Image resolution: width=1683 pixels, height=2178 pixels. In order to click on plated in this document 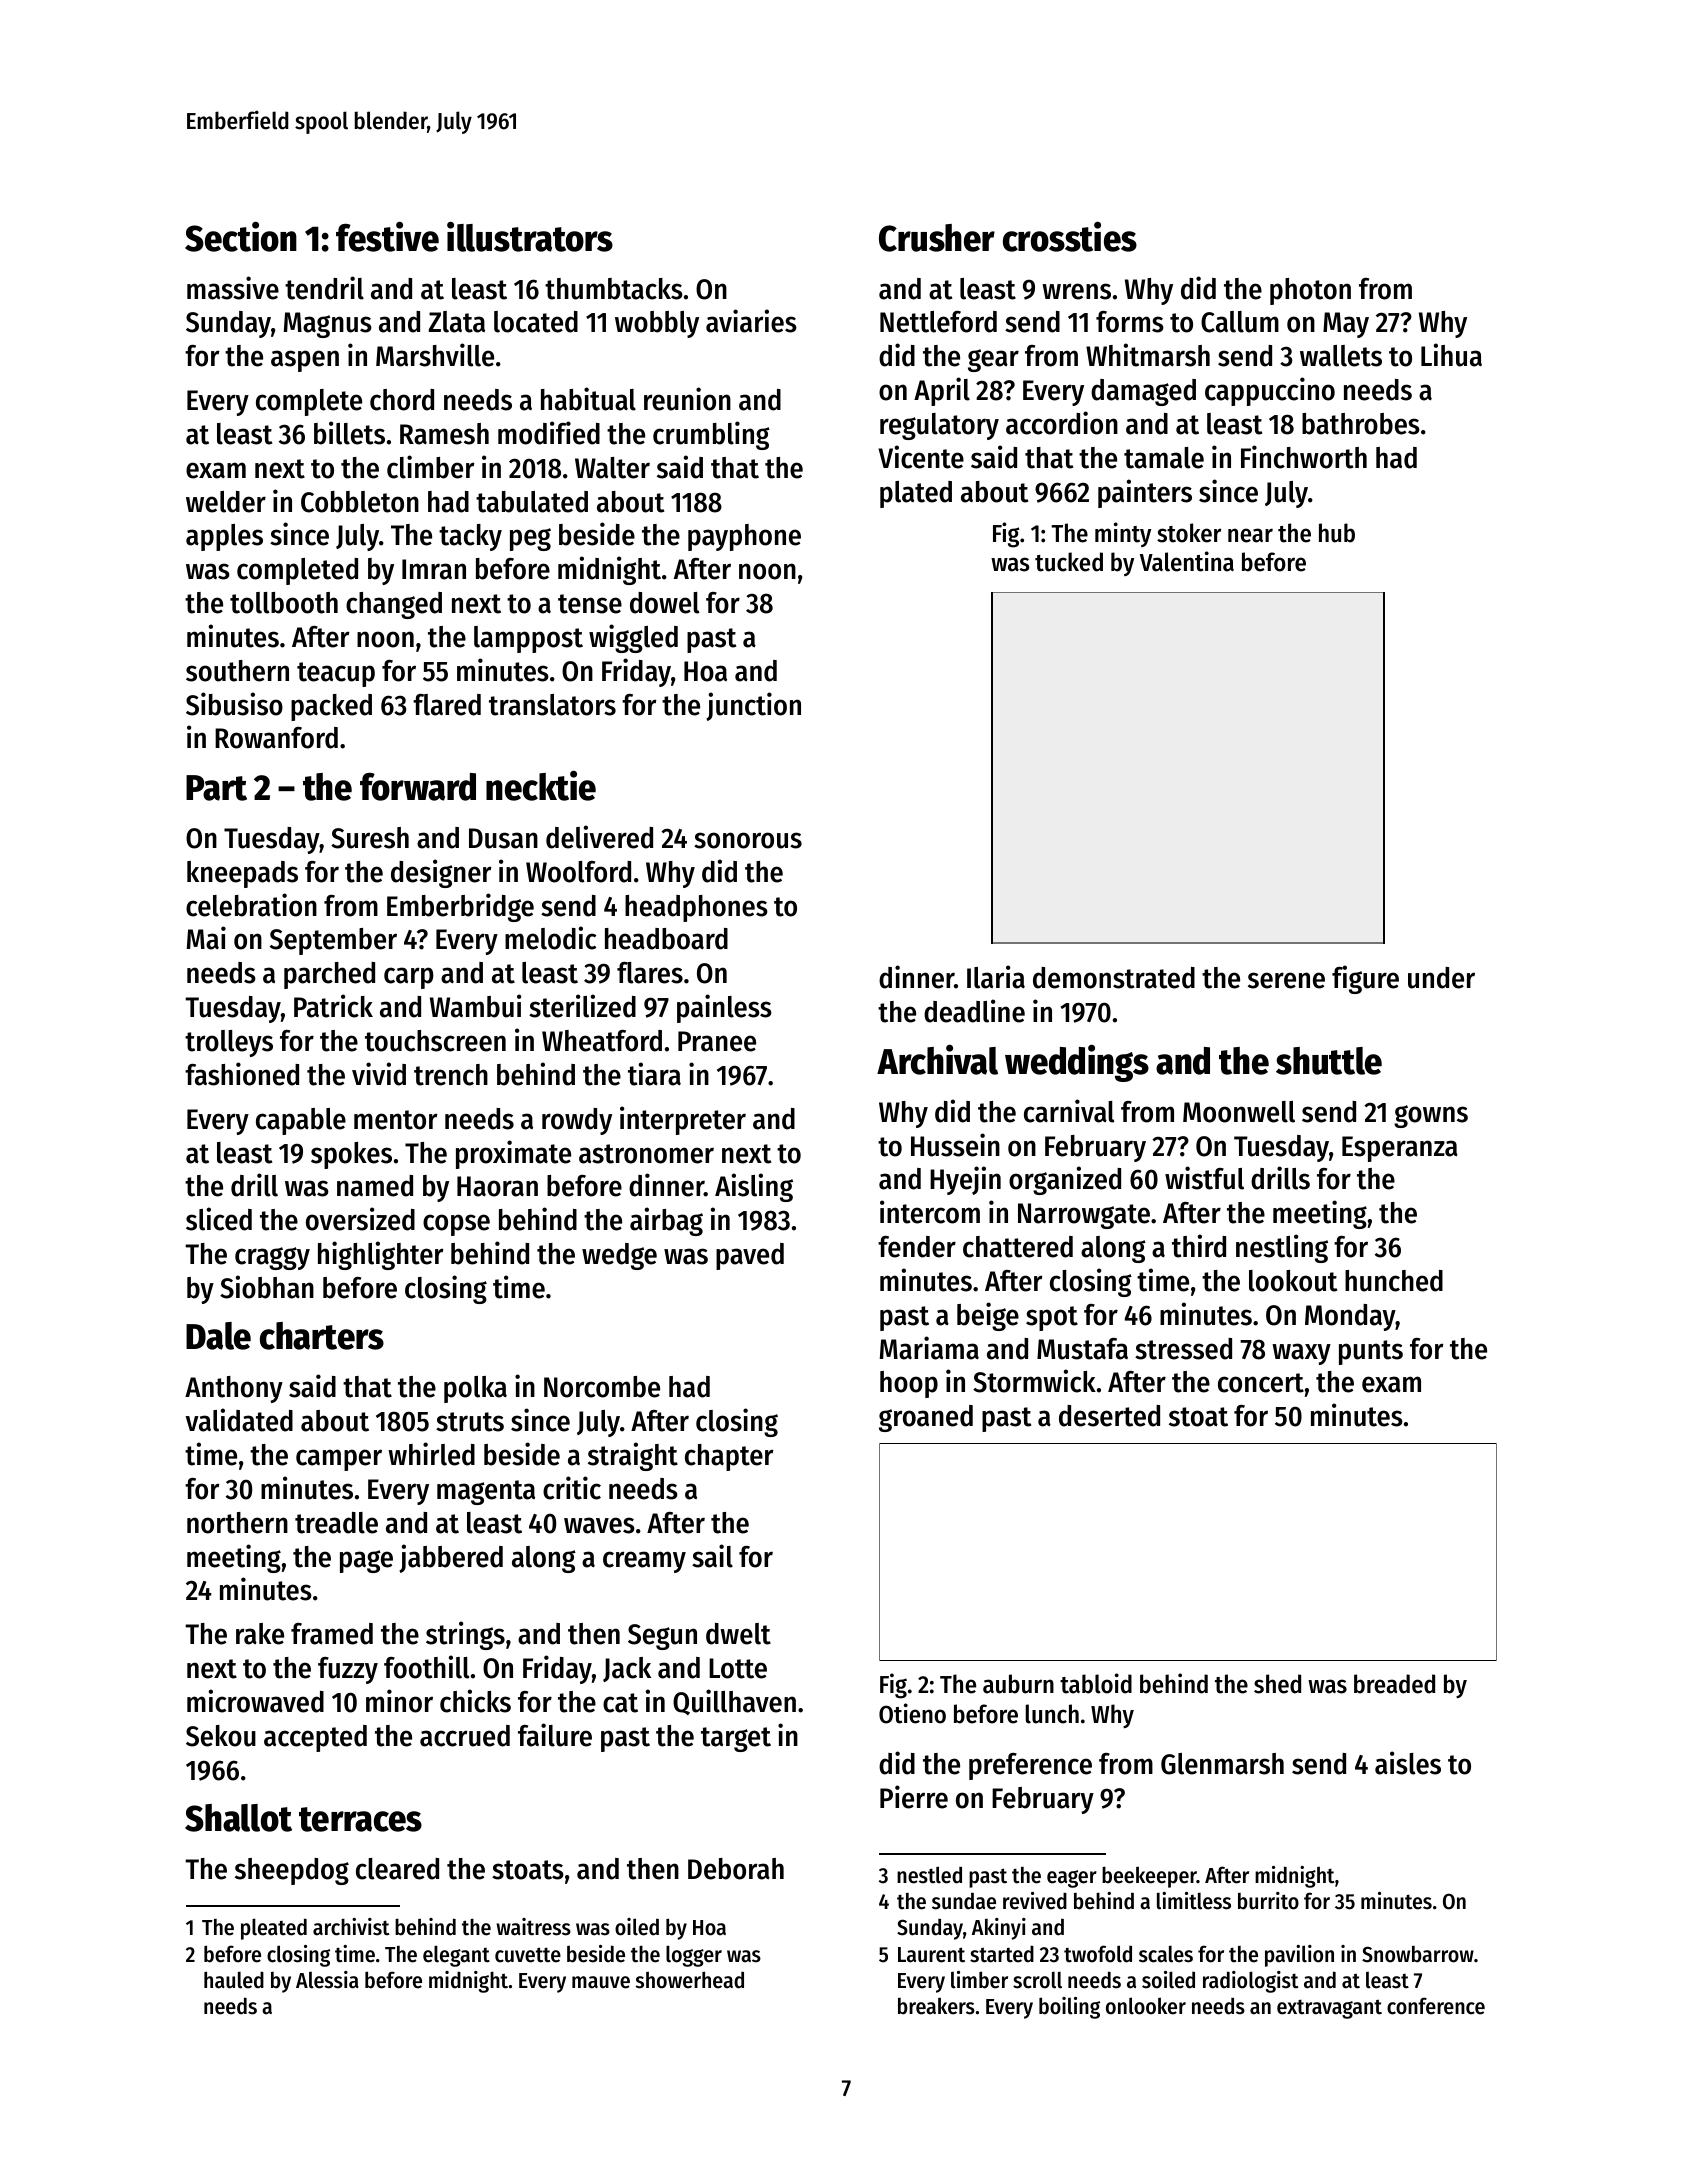, I will do `click(916, 494)`.
